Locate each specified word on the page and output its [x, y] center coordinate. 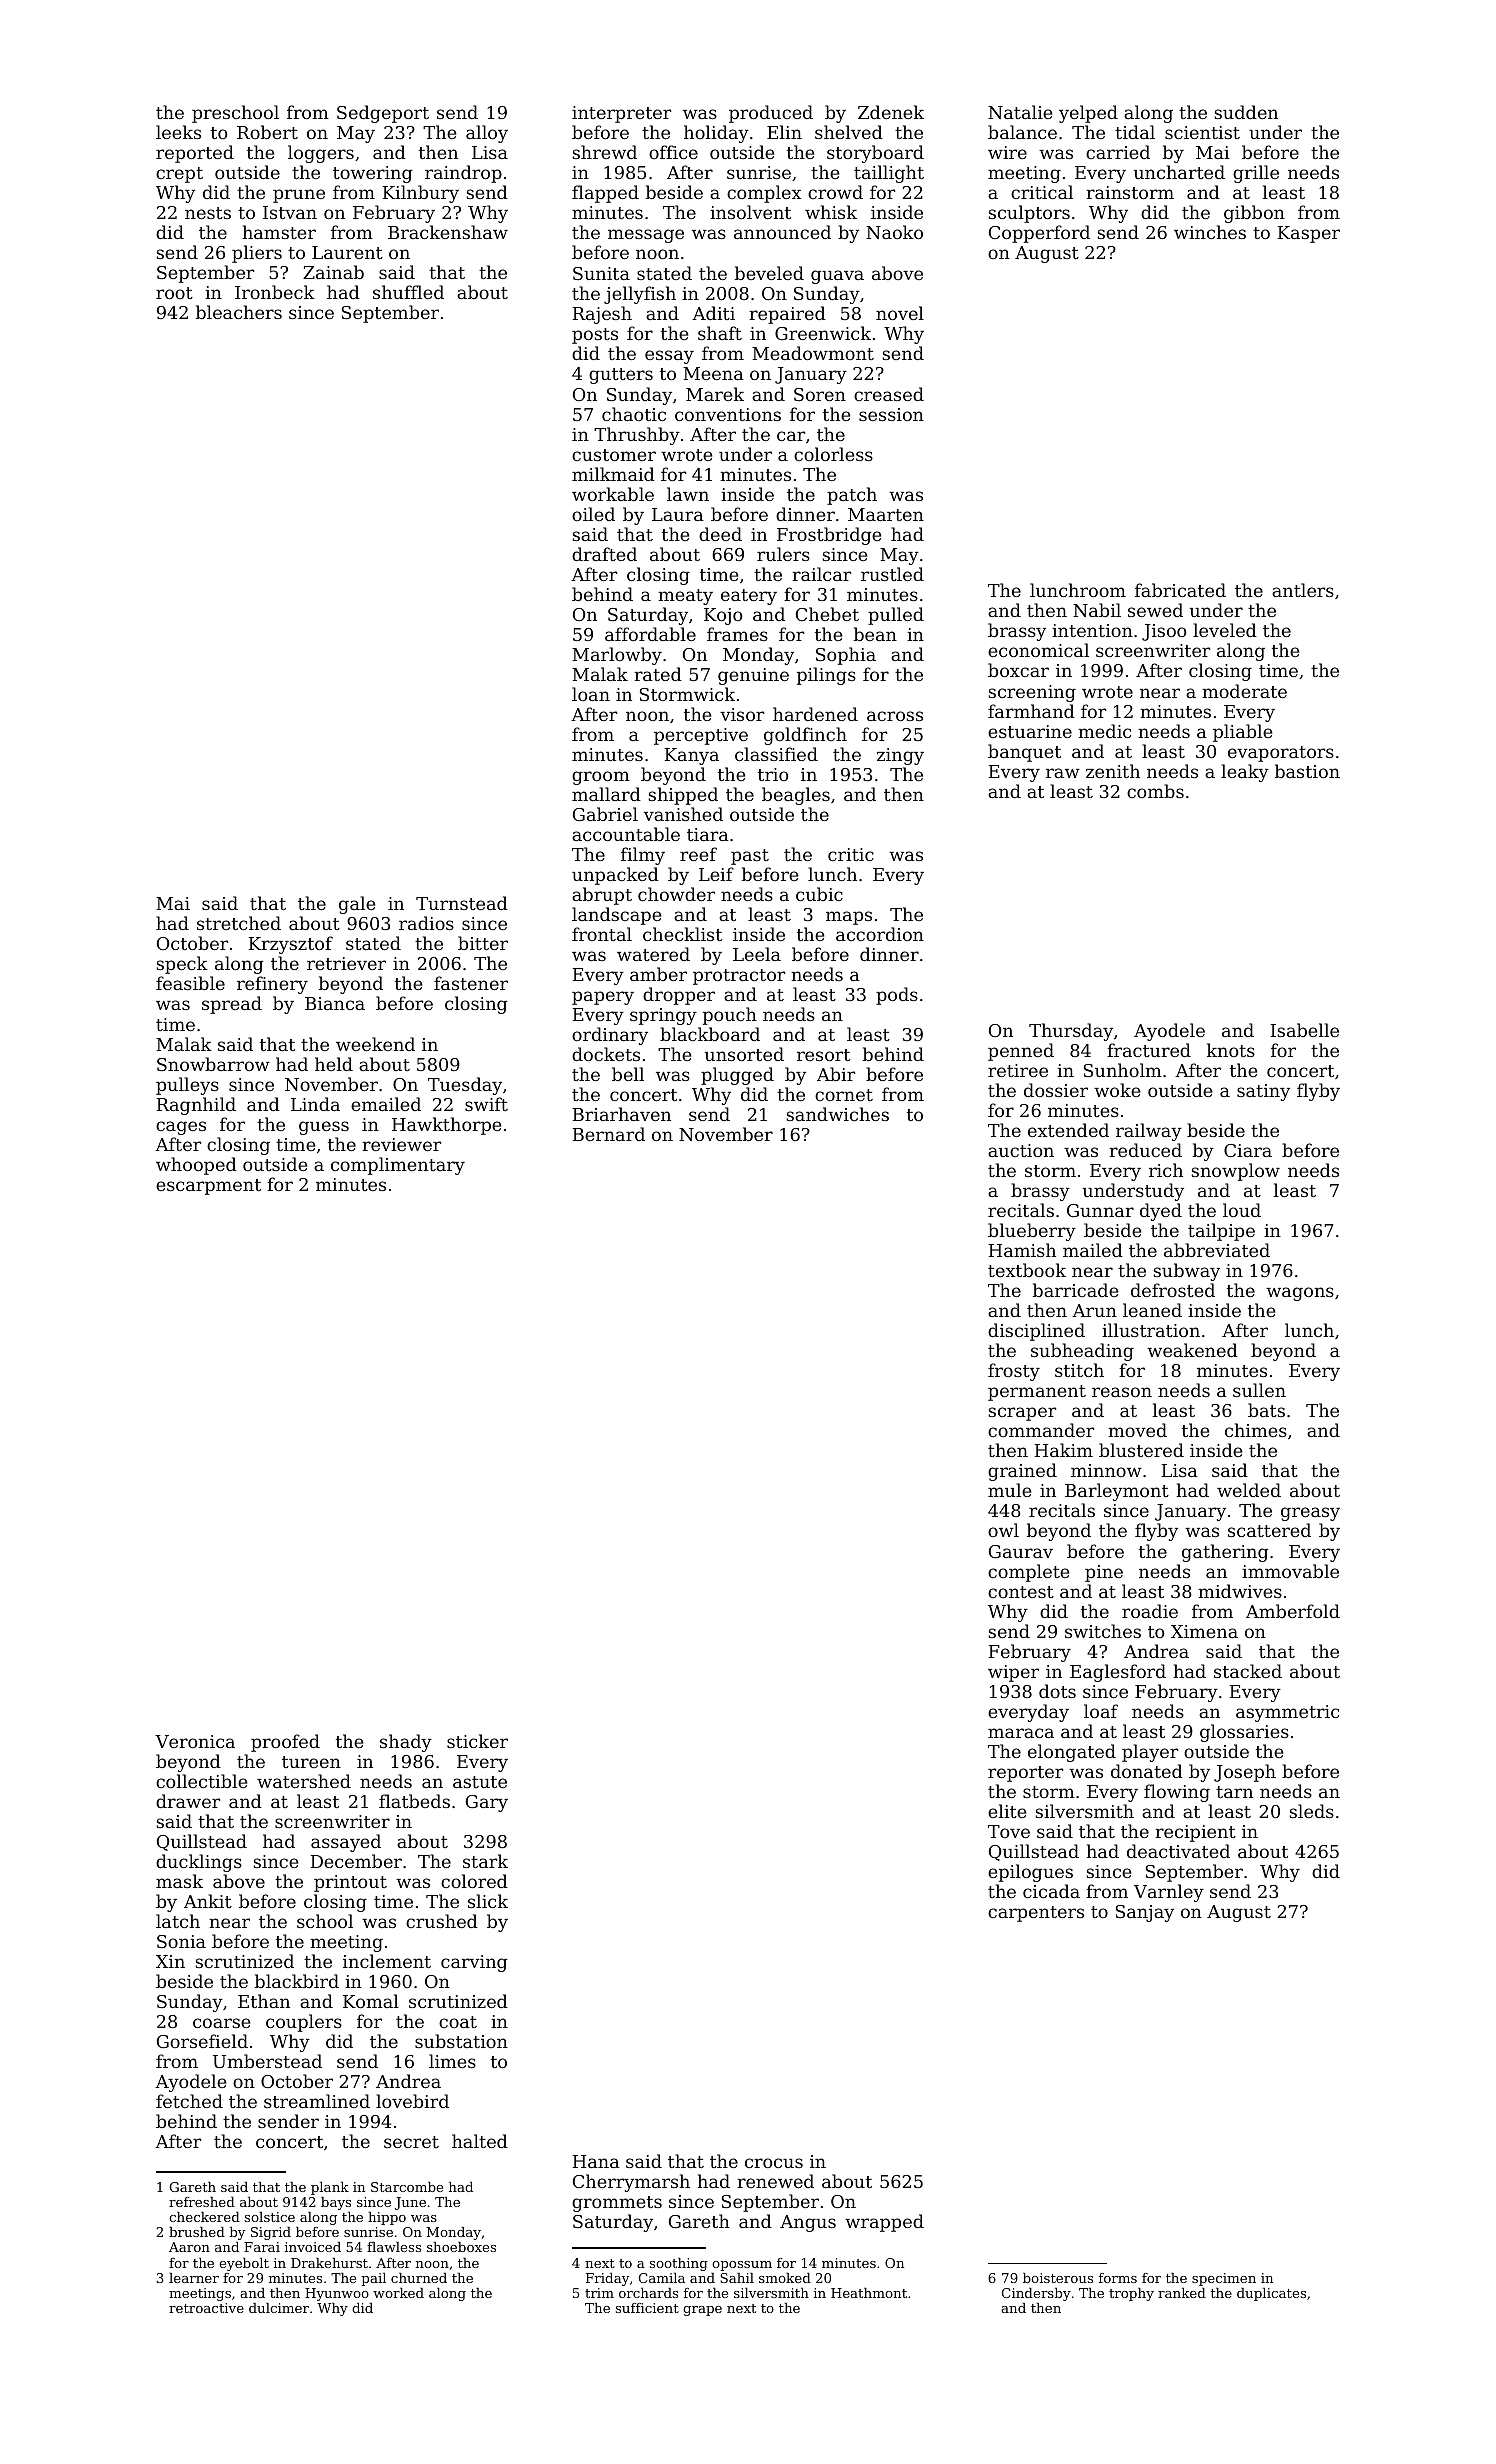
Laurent [347, 252]
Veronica [195, 1741]
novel [900, 313]
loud [1242, 1210]
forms [1118, 2278]
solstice [270, 2217]
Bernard [609, 1134]
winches [1210, 232]
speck [182, 965]
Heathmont [869, 2293]
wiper [1013, 1673]
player [1150, 1753]
